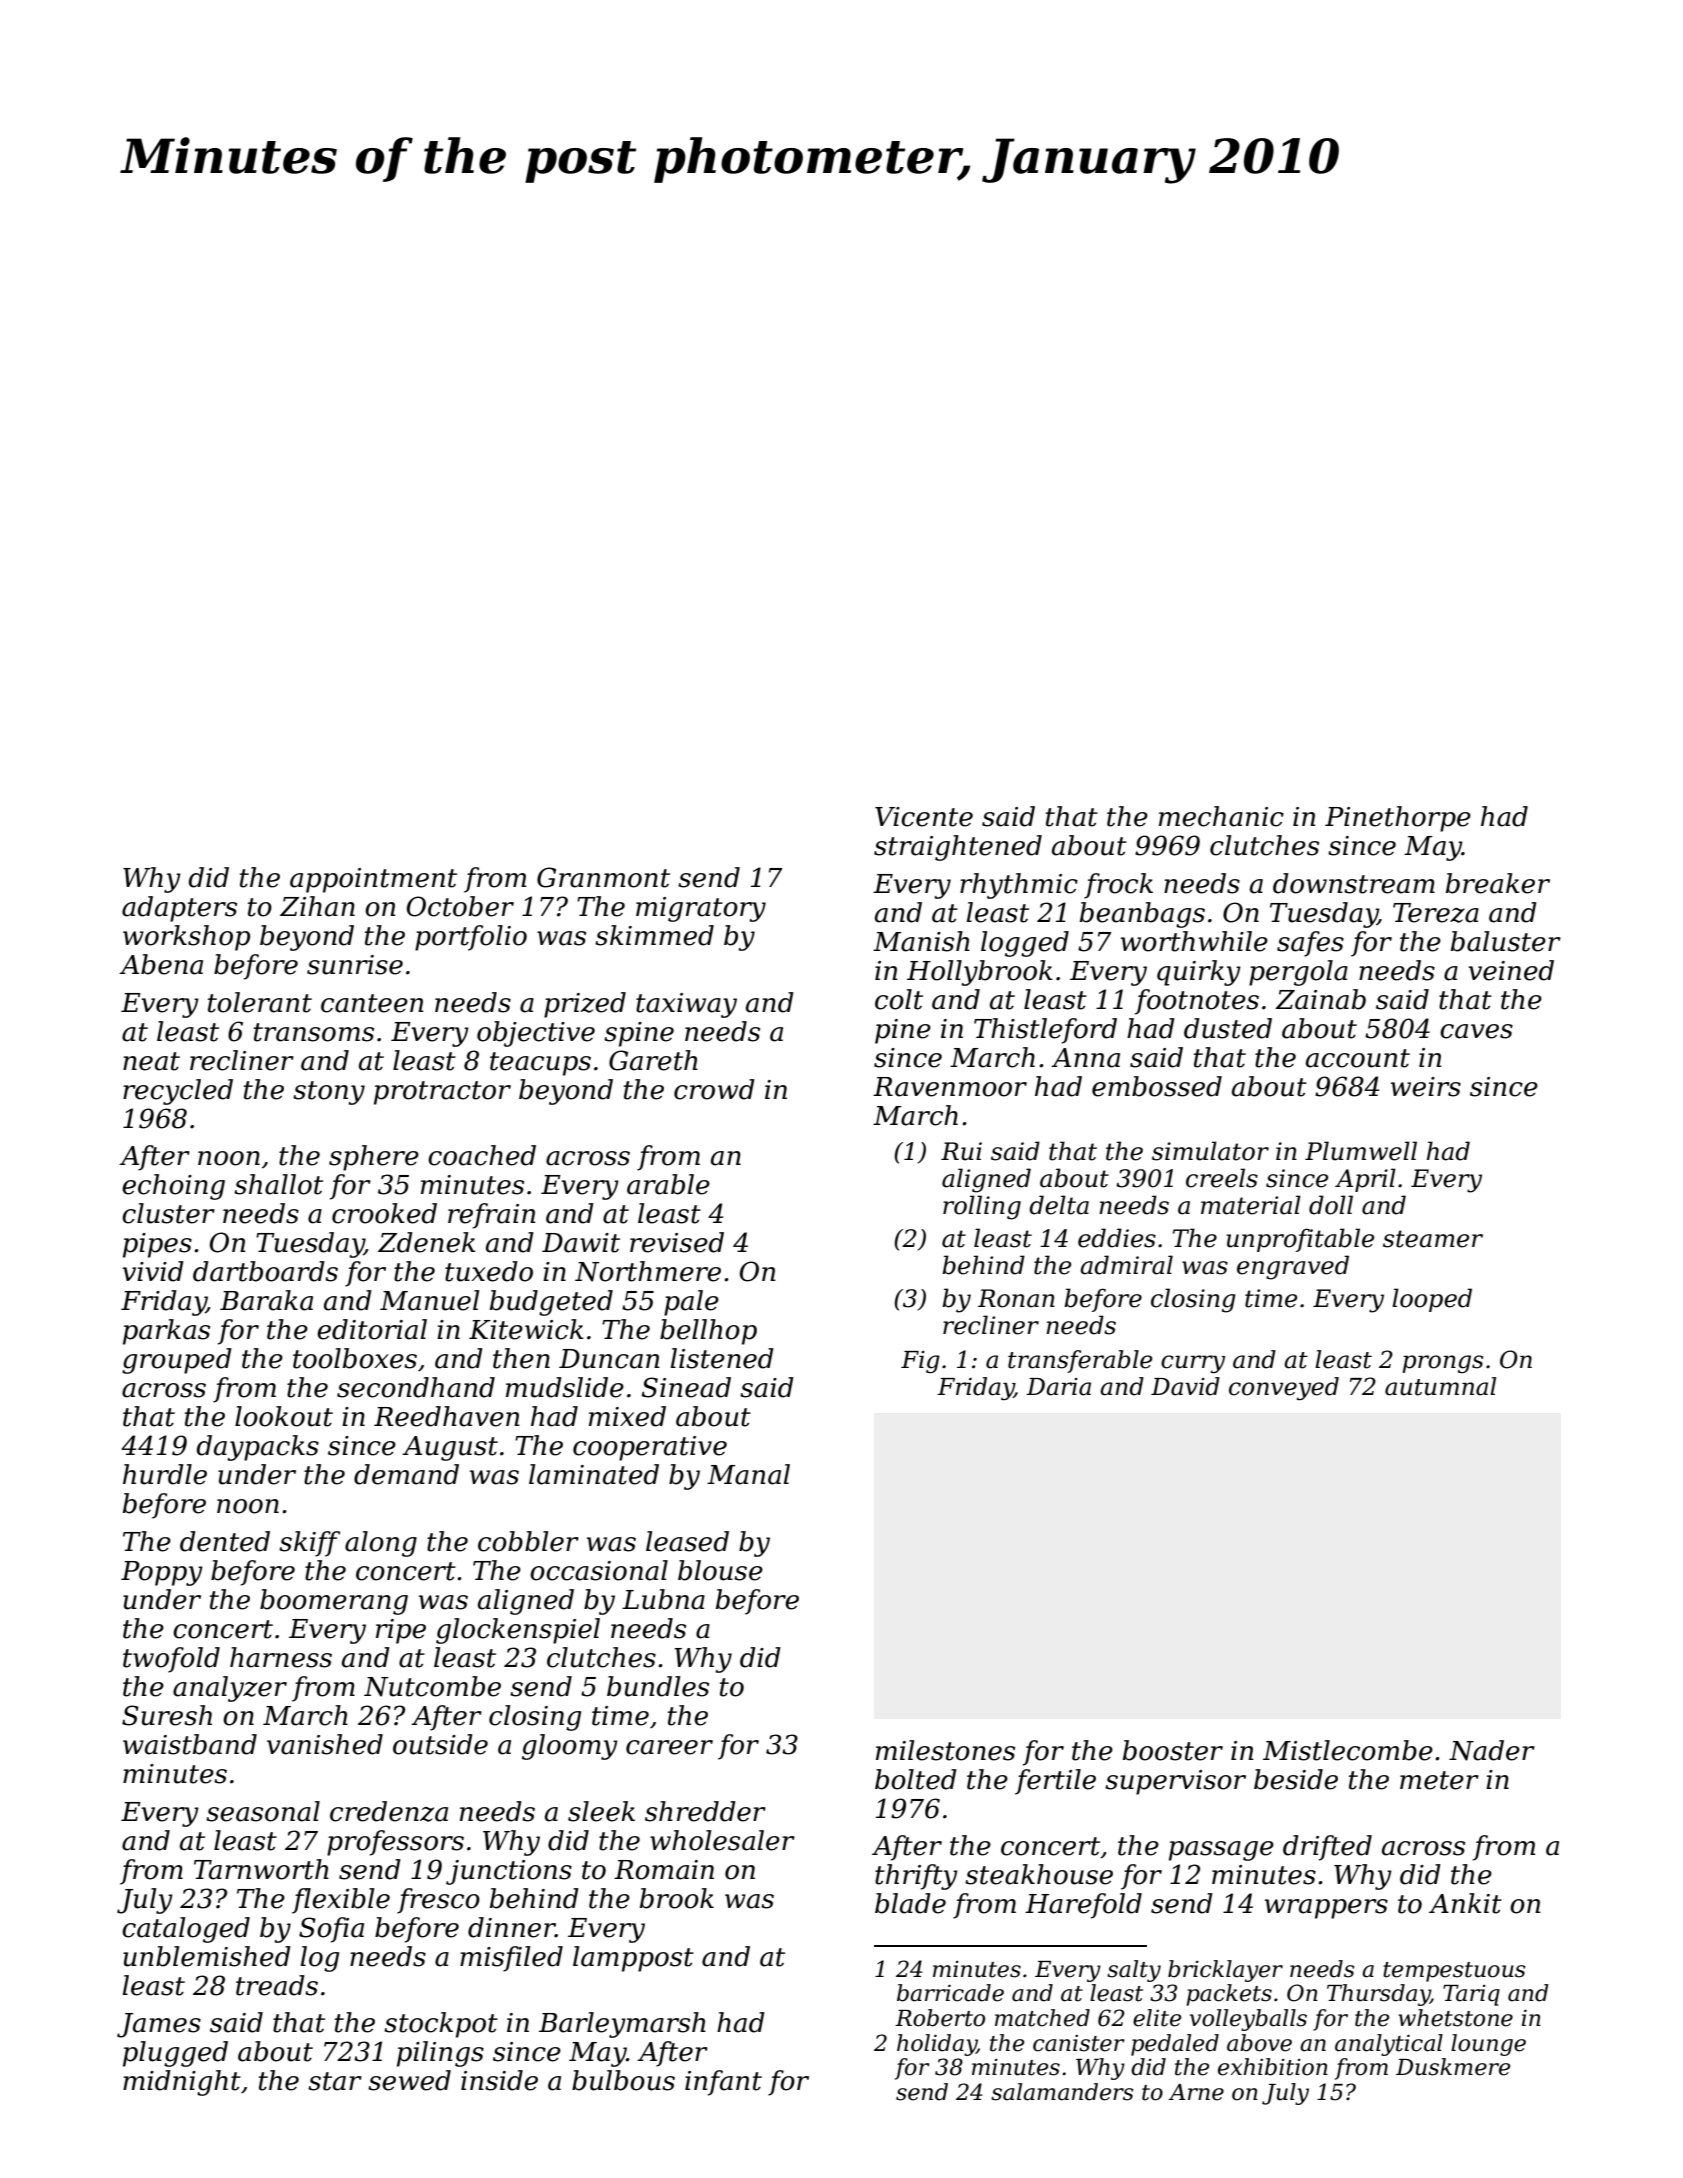 This image has height=2178, width=1683. What do you see at coordinates (1083, 1906) in the image?
I see `Harefold` at bounding box center [1083, 1906].
